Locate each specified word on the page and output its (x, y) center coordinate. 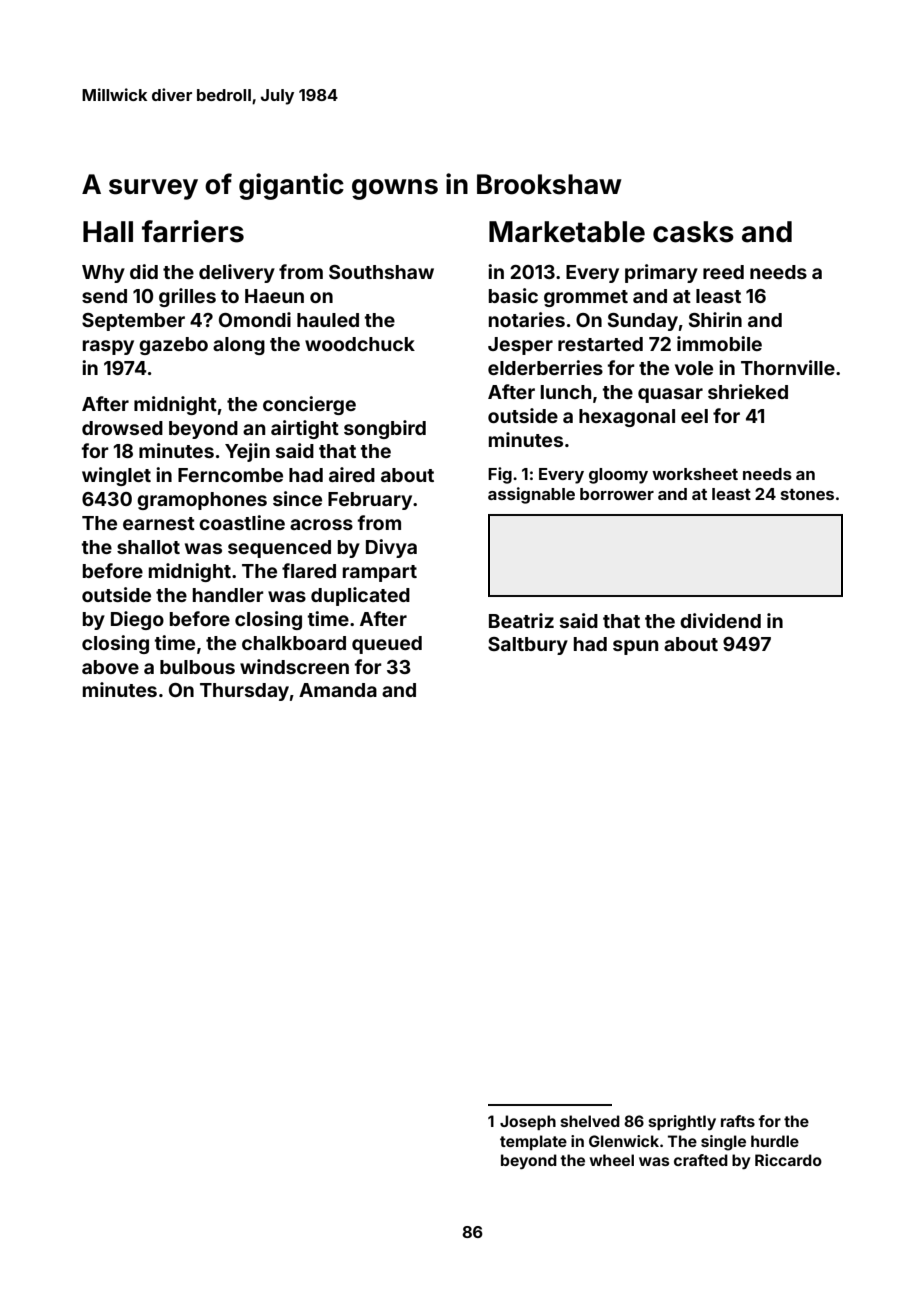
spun (635, 647)
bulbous (197, 667)
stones (807, 494)
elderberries (545, 367)
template (533, 1142)
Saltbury (528, 646)
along (239, 346)
